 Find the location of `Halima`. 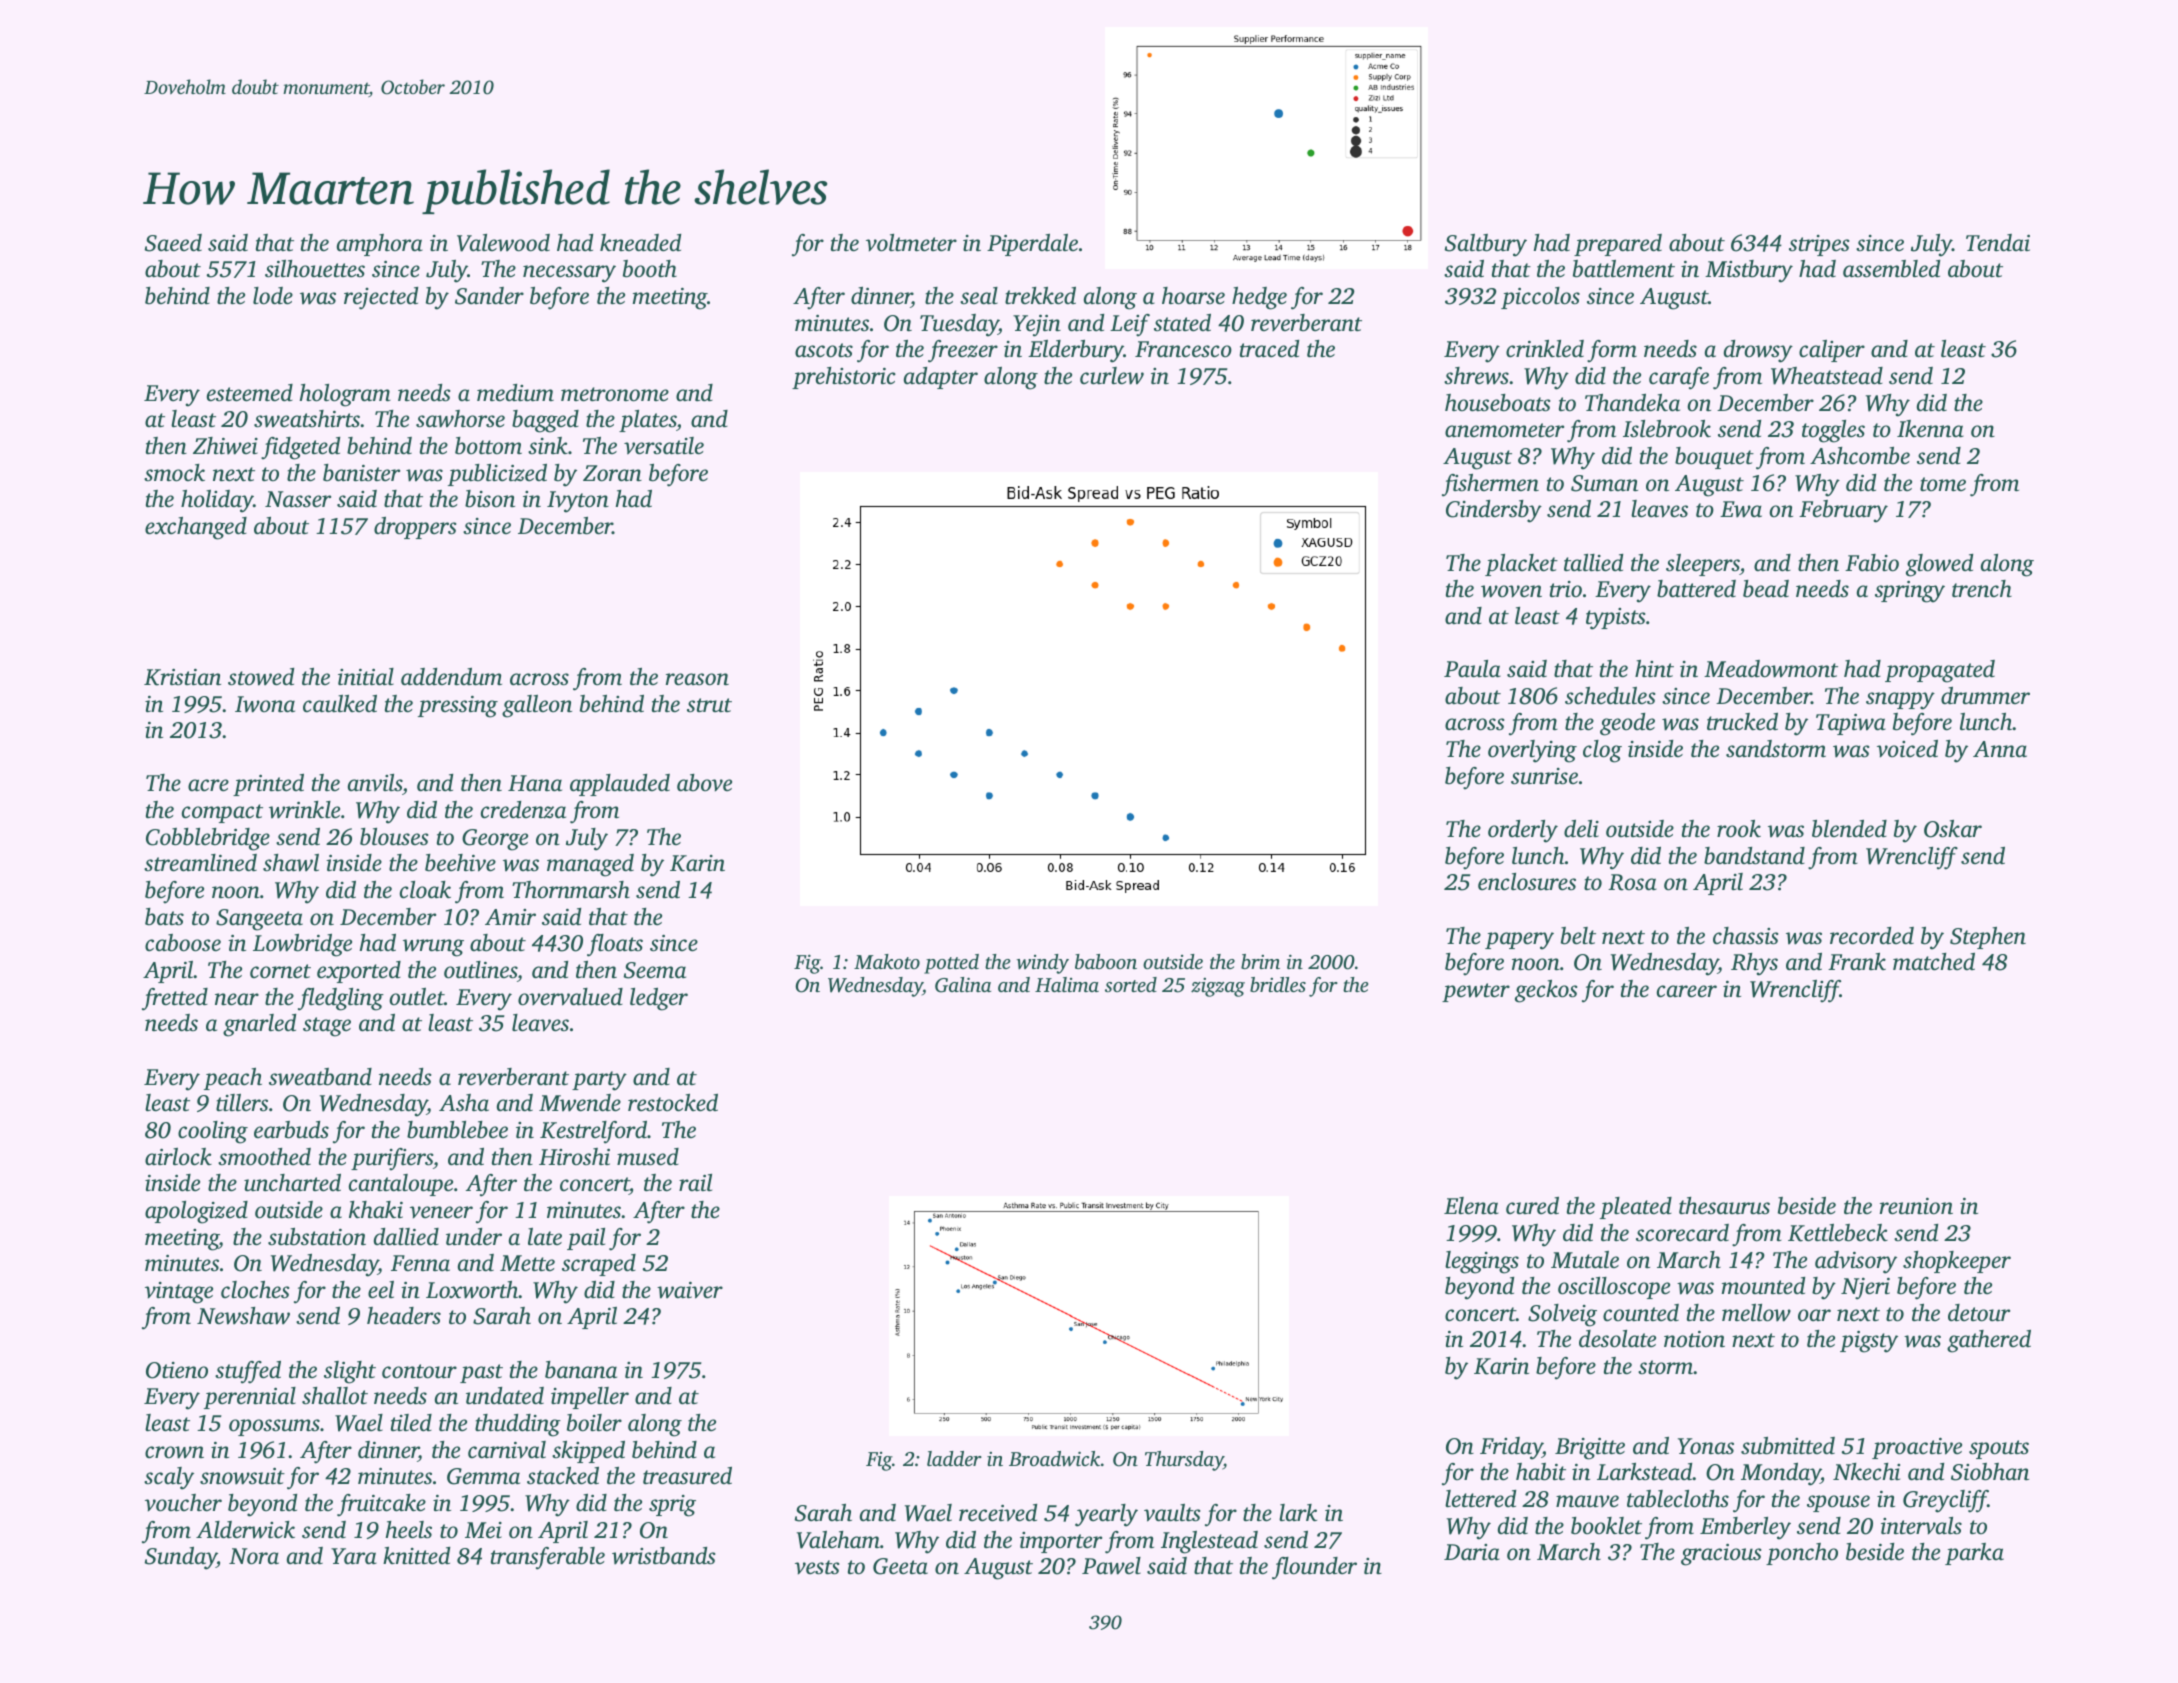

Halima is located at coordinates (1067, 984).
